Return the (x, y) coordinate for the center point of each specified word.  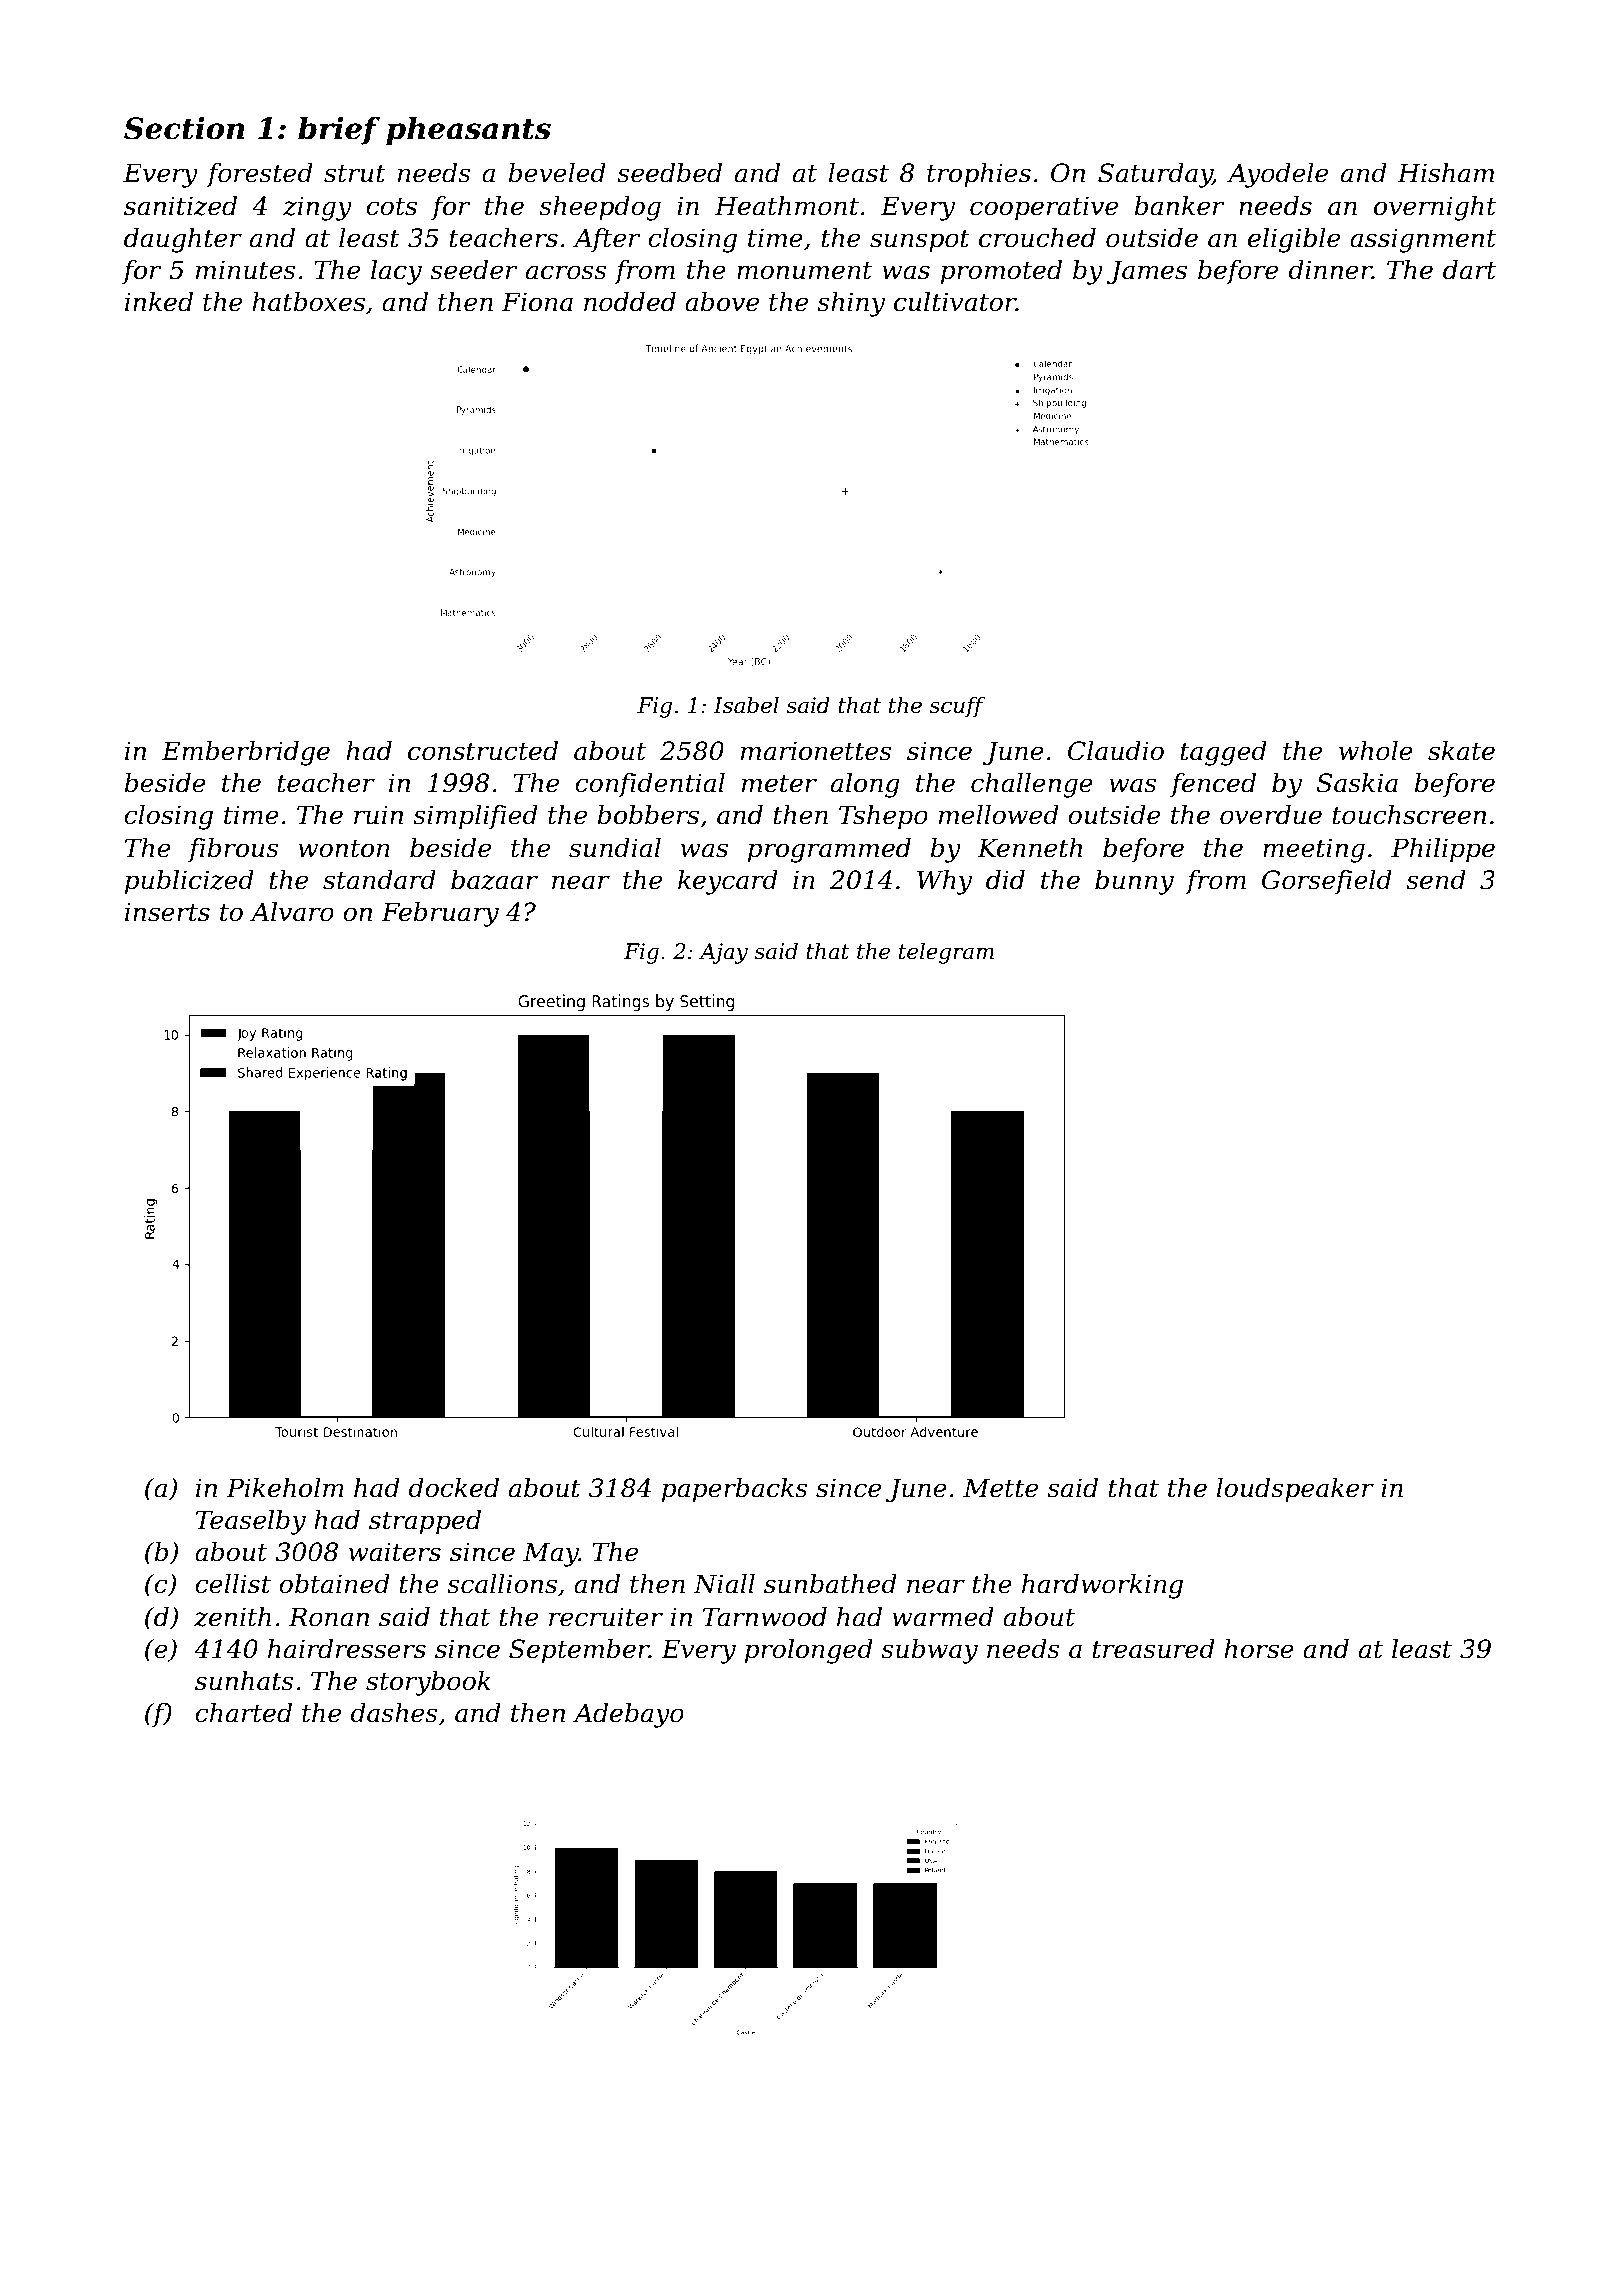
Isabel (746, 705)
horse (1259, 1649)
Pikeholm (285, 1488)
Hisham (1445, 173)
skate (1461, 751)
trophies (979, 175)
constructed (483, 751)
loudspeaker (1295, 1490)
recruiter (606, 1617)
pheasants (468, 131)
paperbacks (735, 1490)
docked (453, 1488)
